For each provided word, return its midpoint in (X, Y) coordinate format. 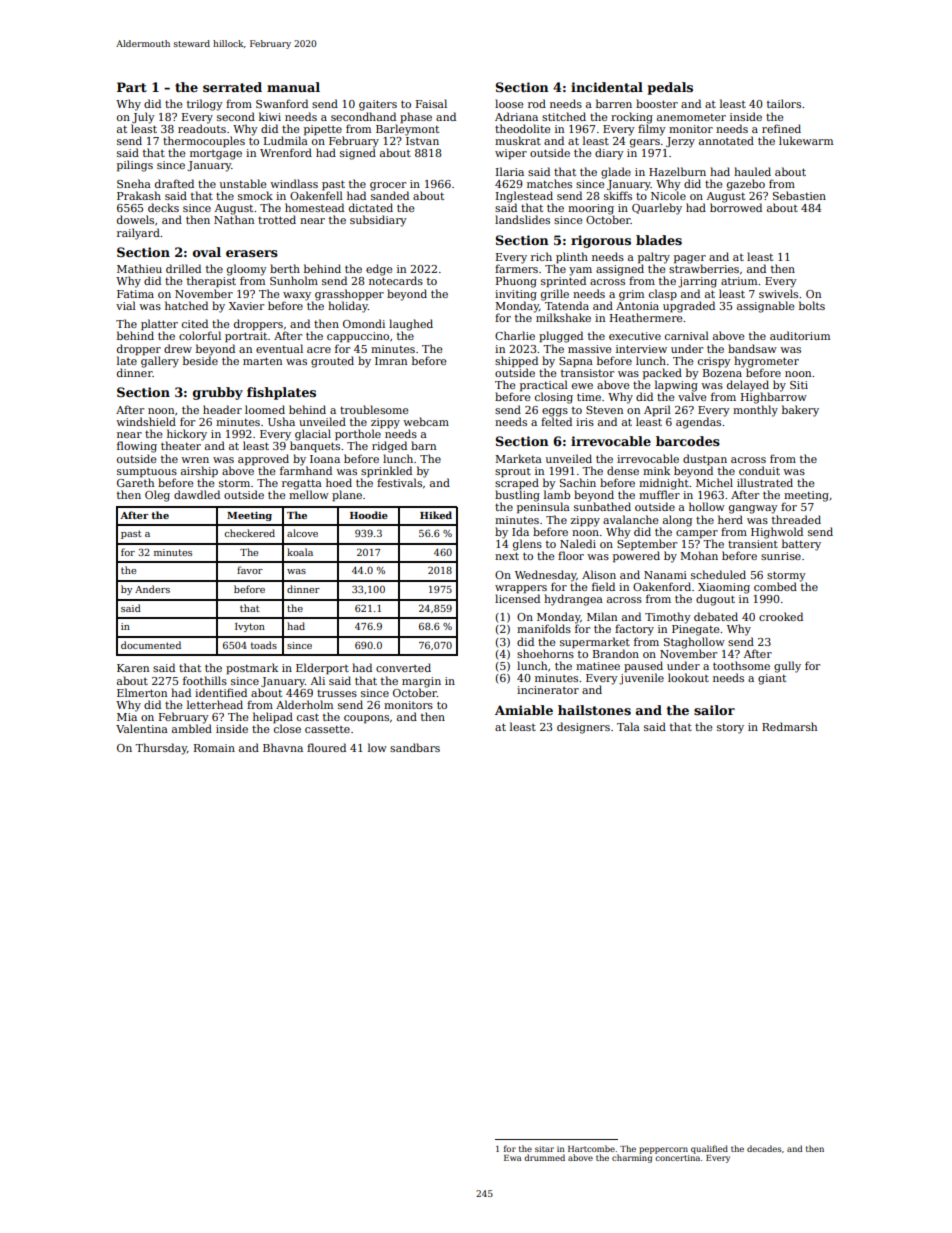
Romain (214, 748)
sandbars (415, 747)
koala (300, 552)
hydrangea (573, 600)
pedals (670, 88)
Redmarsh (789, 726)
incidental (607, 87)
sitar (544, 1149)
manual (293, 87)
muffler (659, 494)
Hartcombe (591, 1148)
